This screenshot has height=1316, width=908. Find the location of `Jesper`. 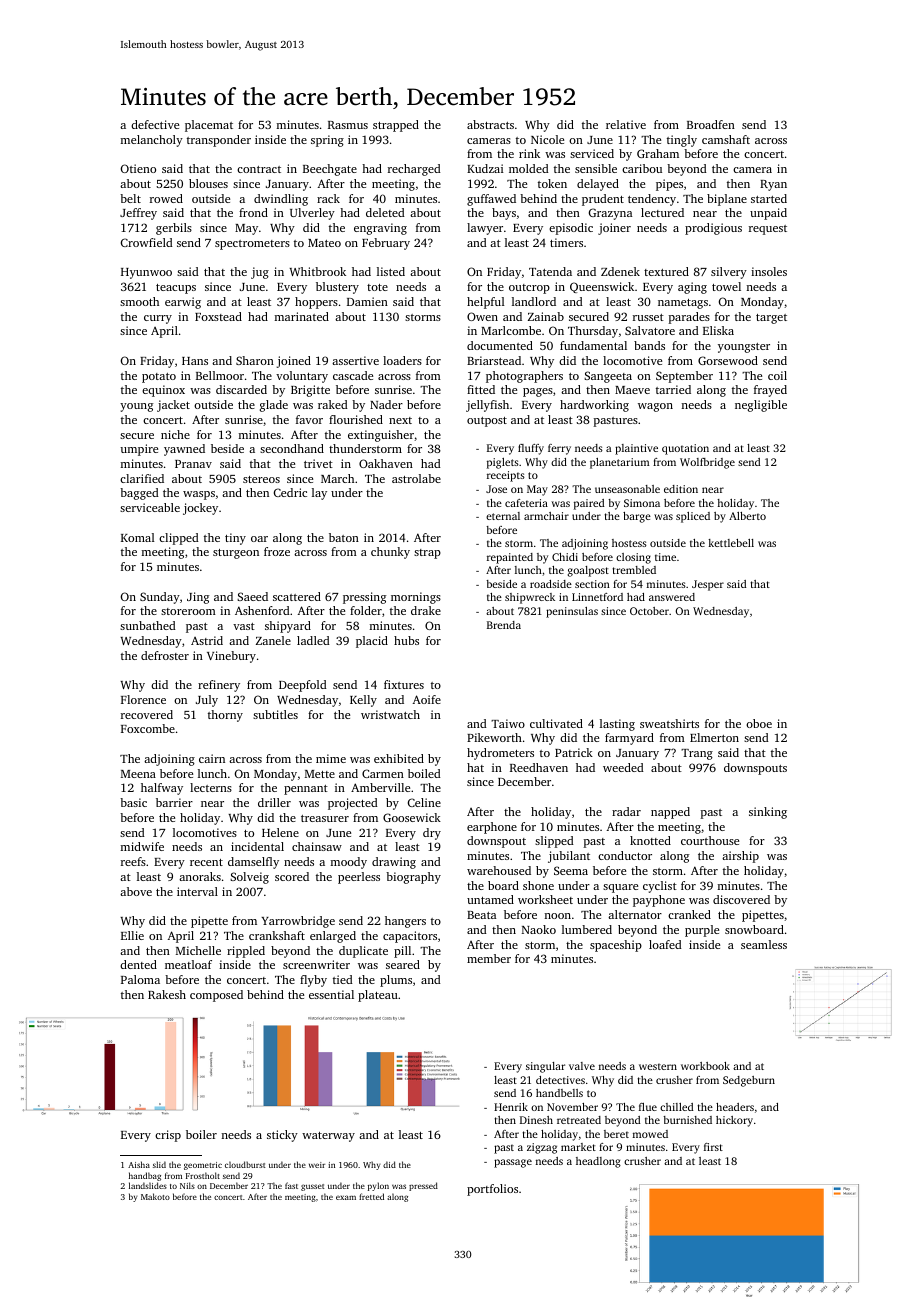

Jesper is located at coordinates (708, 585).
